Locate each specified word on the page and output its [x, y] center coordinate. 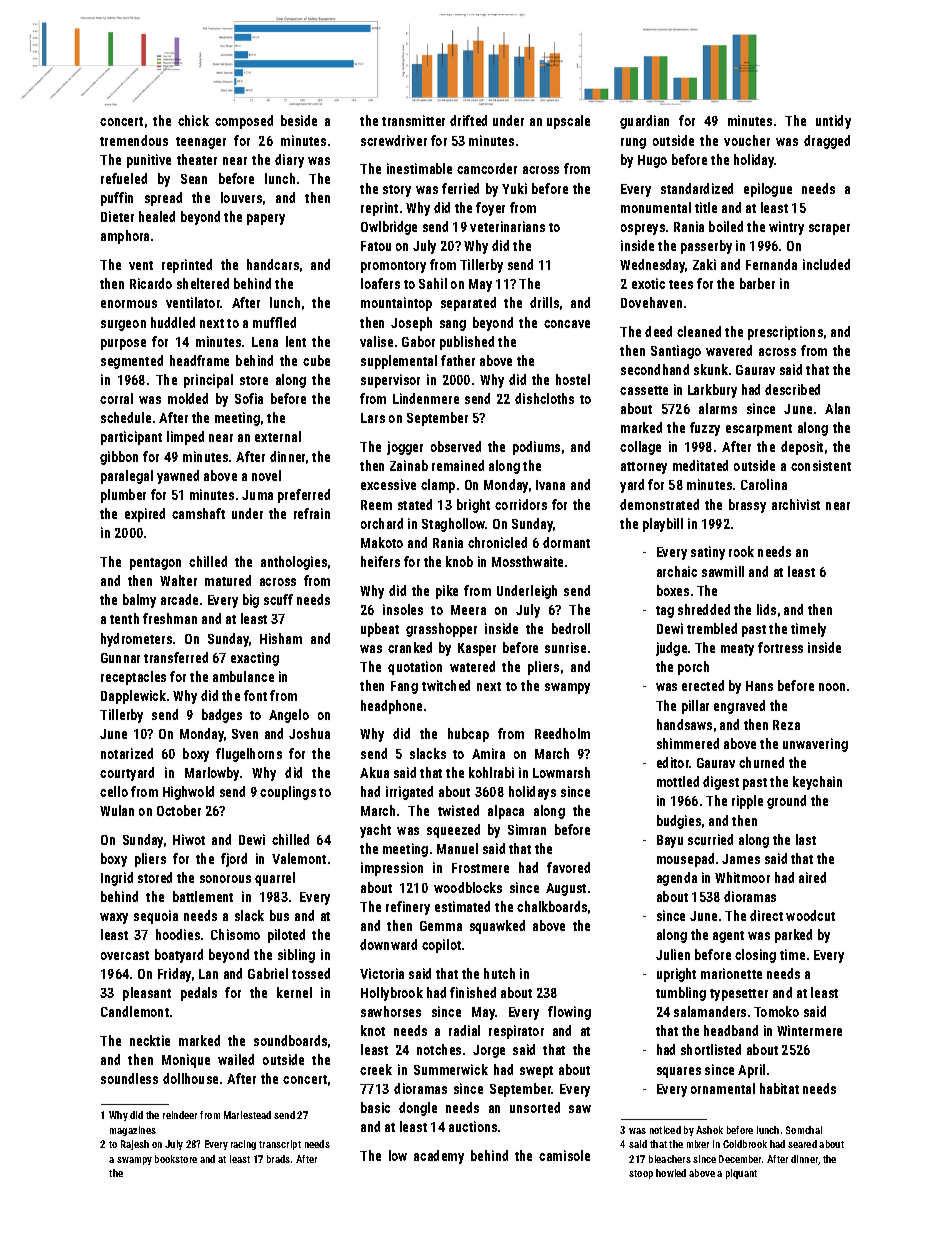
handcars [273, 264]
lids [766, 609]
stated [415, 504]
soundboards [290, 1040]
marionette [731, 973]
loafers [380, 283]
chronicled [497, 542]
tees [681, 284]
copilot [441, 946]
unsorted [535, 1107]
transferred [176, 657]
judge [671, 649]
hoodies [178, 934]
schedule [126, 417]
